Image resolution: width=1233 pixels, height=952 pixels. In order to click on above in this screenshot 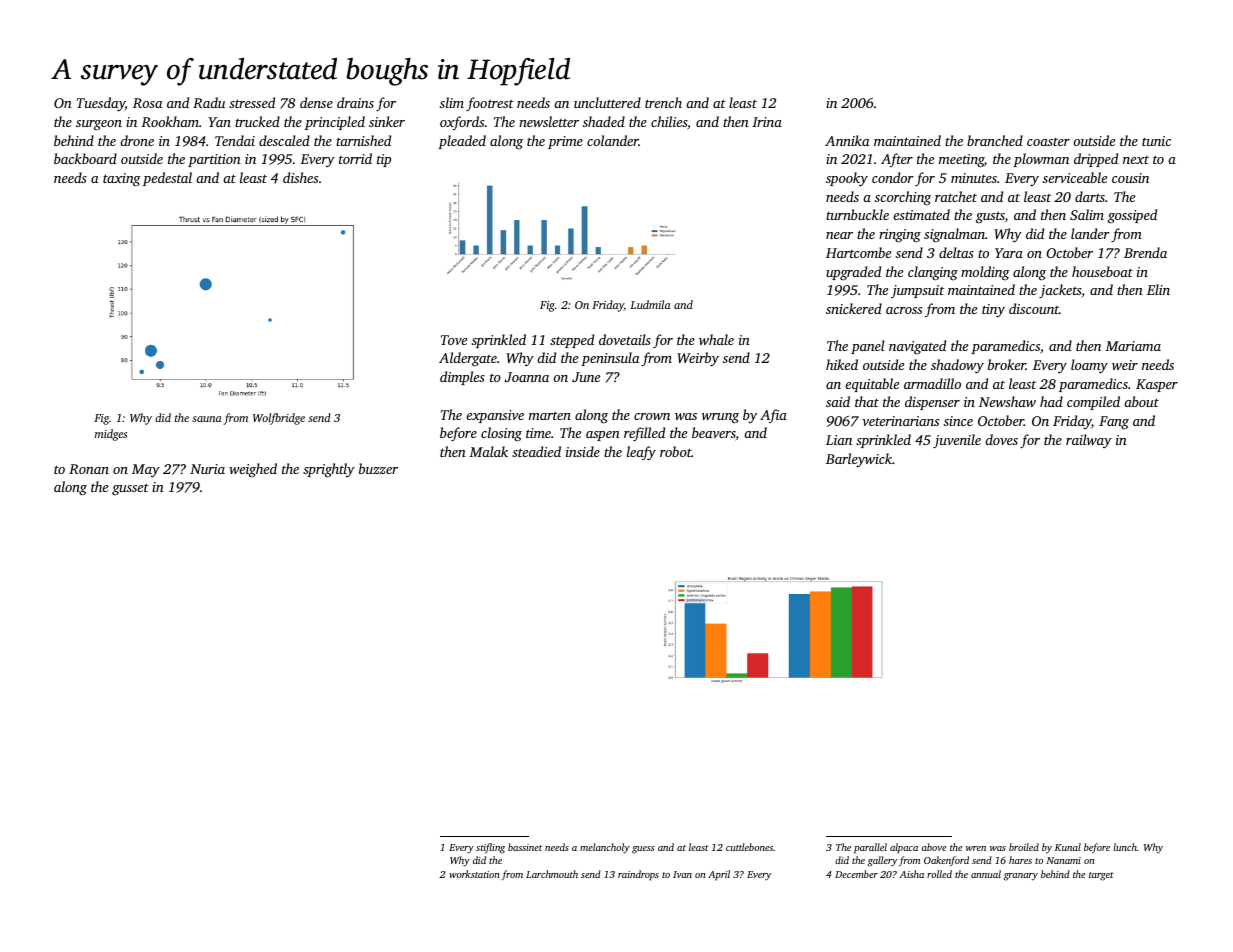, I will do `click(934, 847)`.
